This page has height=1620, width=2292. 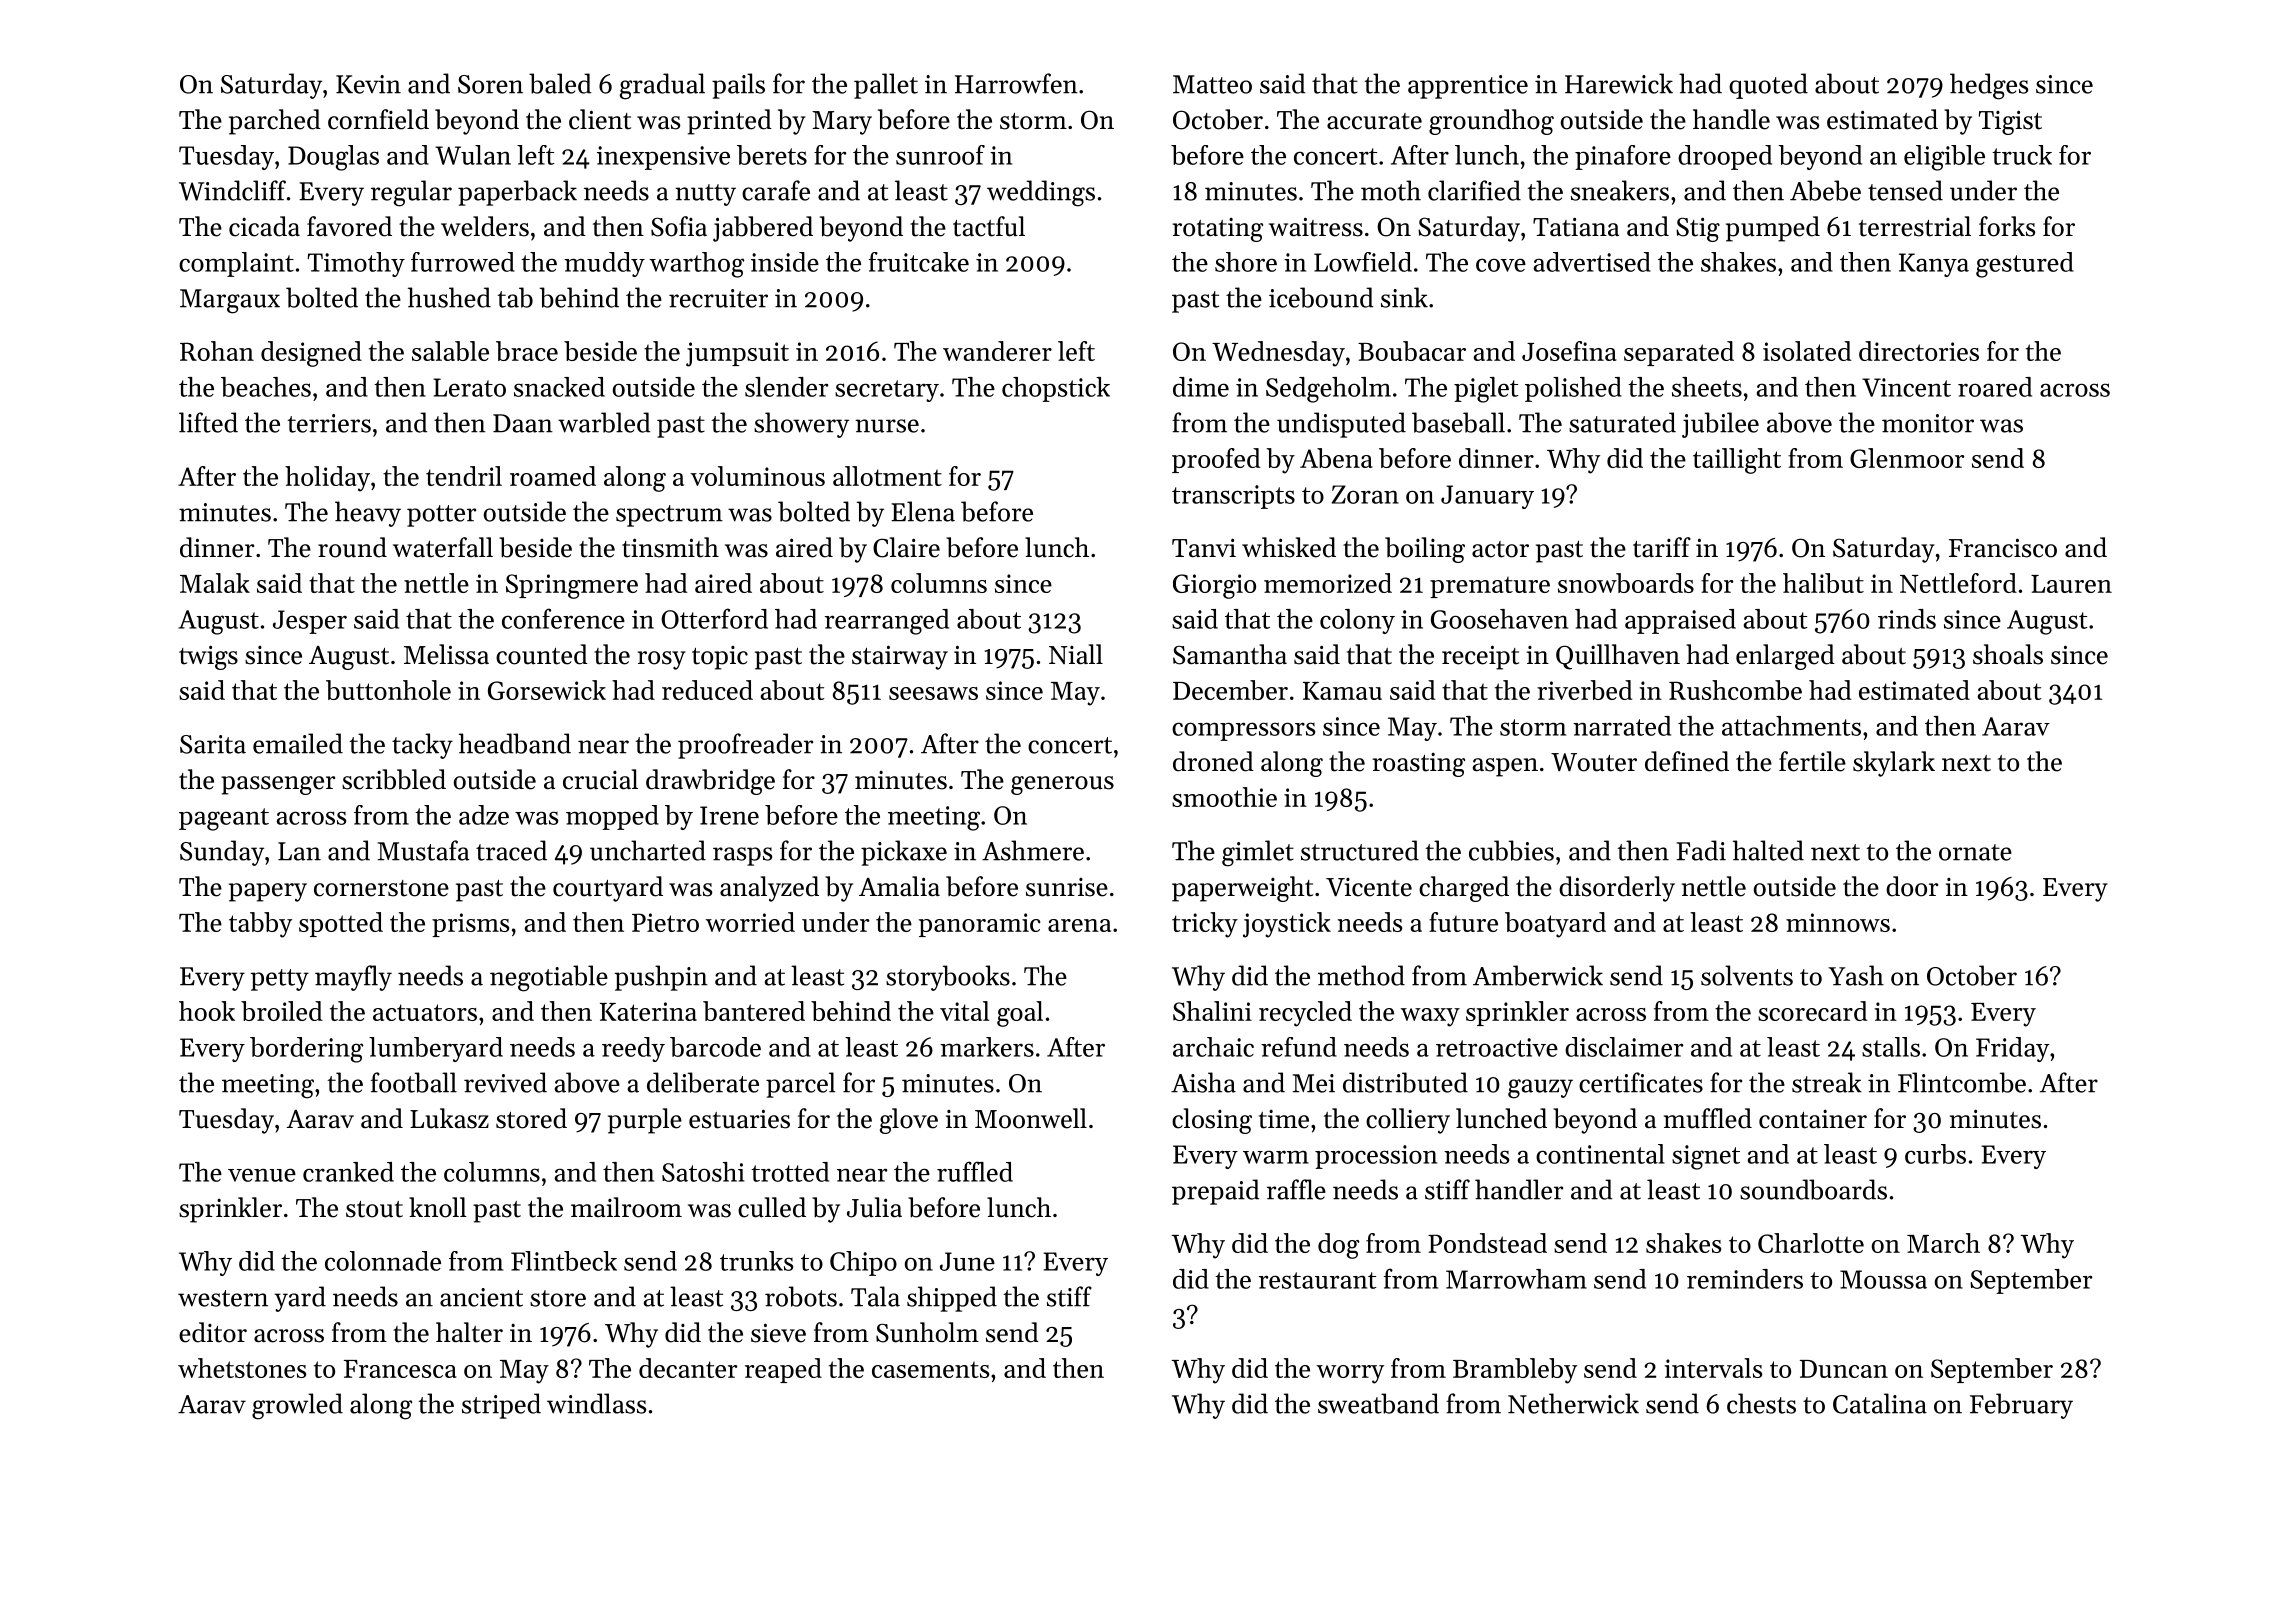 What do you see at coordinates (1218, 230) in the page?
I see `rotating` at bounding box center [1218, 230].
